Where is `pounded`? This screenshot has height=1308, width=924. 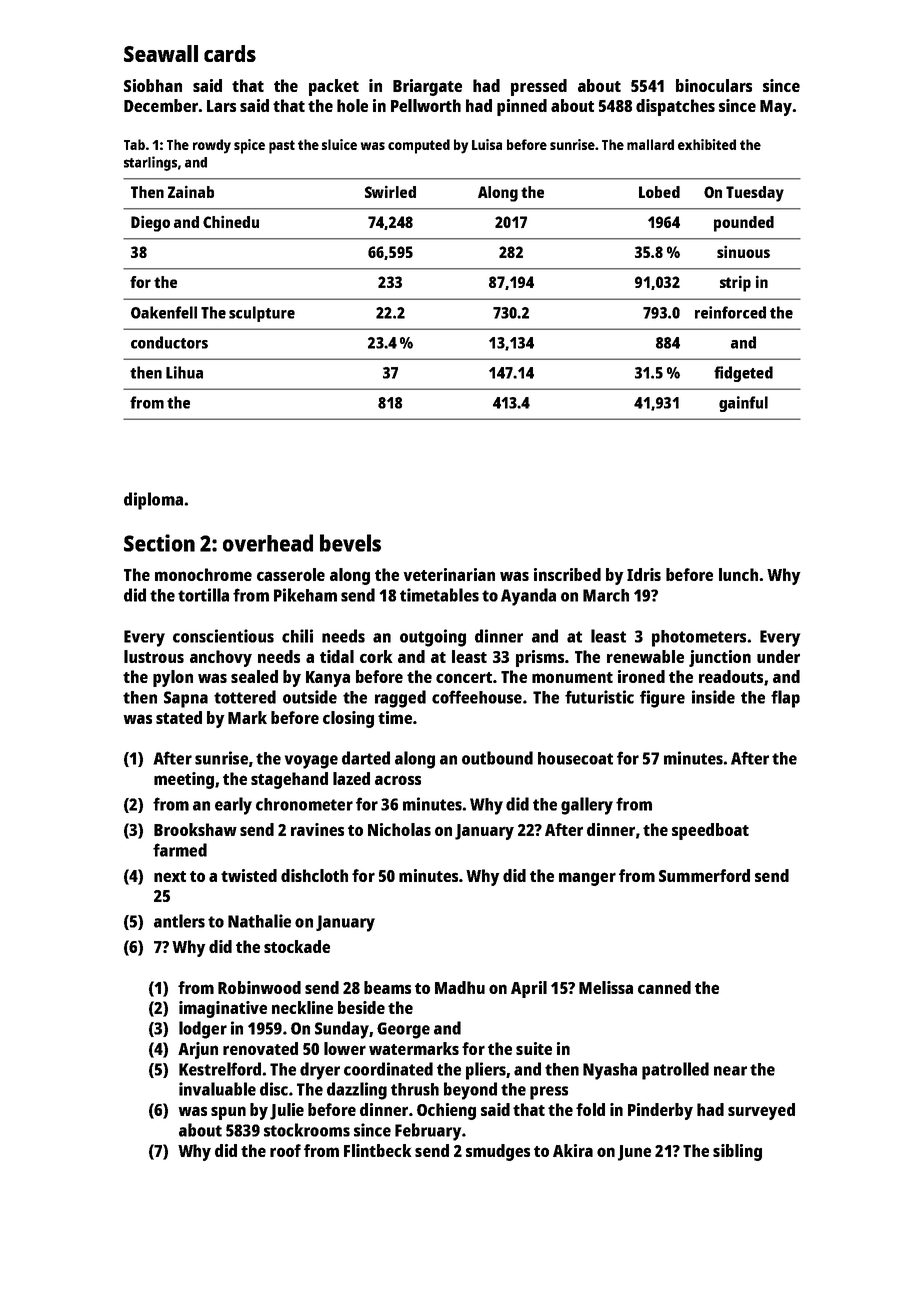 pounded is located at coordinates (744, 224).
